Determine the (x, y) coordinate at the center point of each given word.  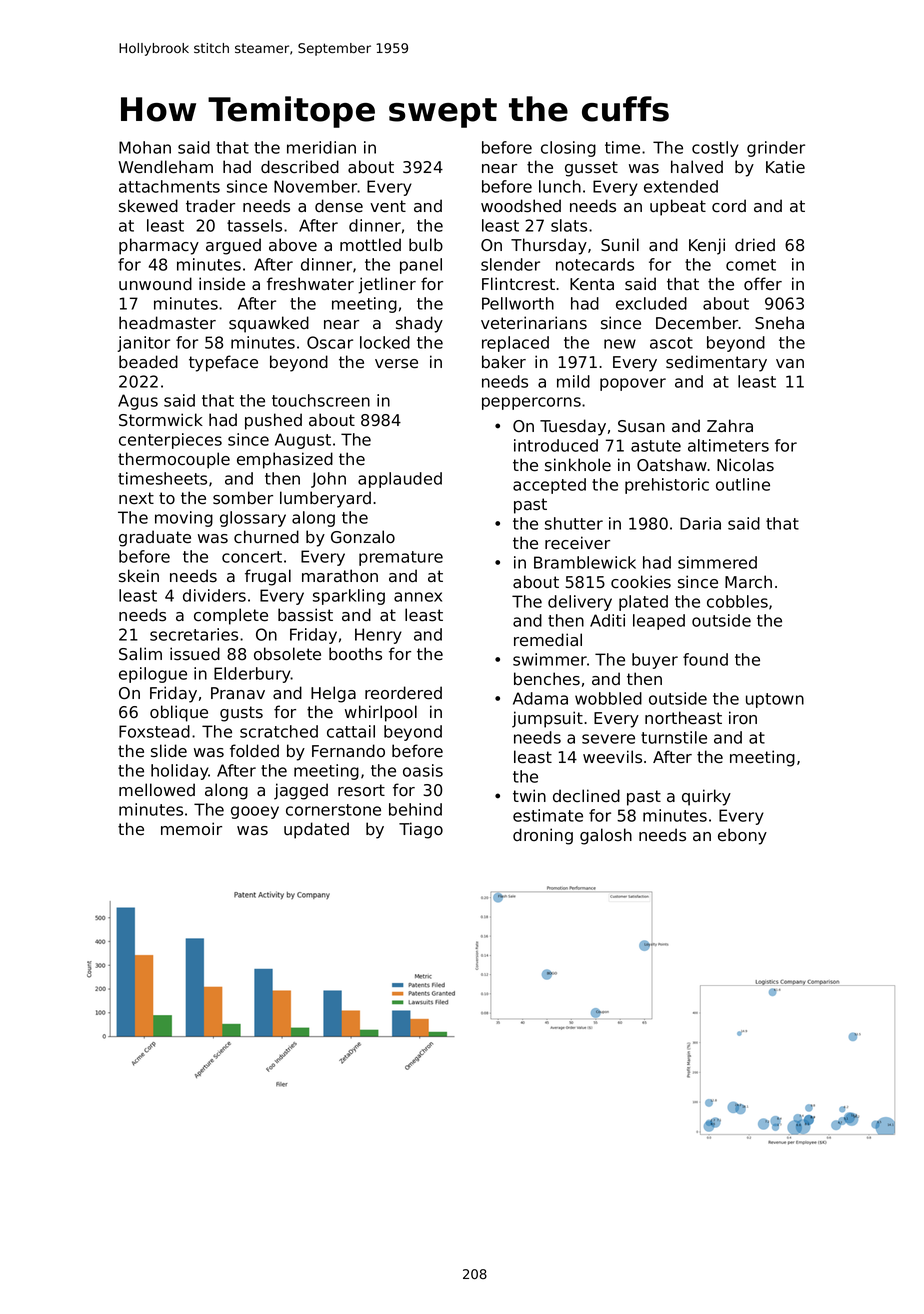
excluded (651, 303)
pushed (273, 421)
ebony (742, 836)
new (620, 344)
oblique (179, 713)
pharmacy (159, 246)
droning (543, 836)
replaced (515, 344)
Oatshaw (672, 465)
